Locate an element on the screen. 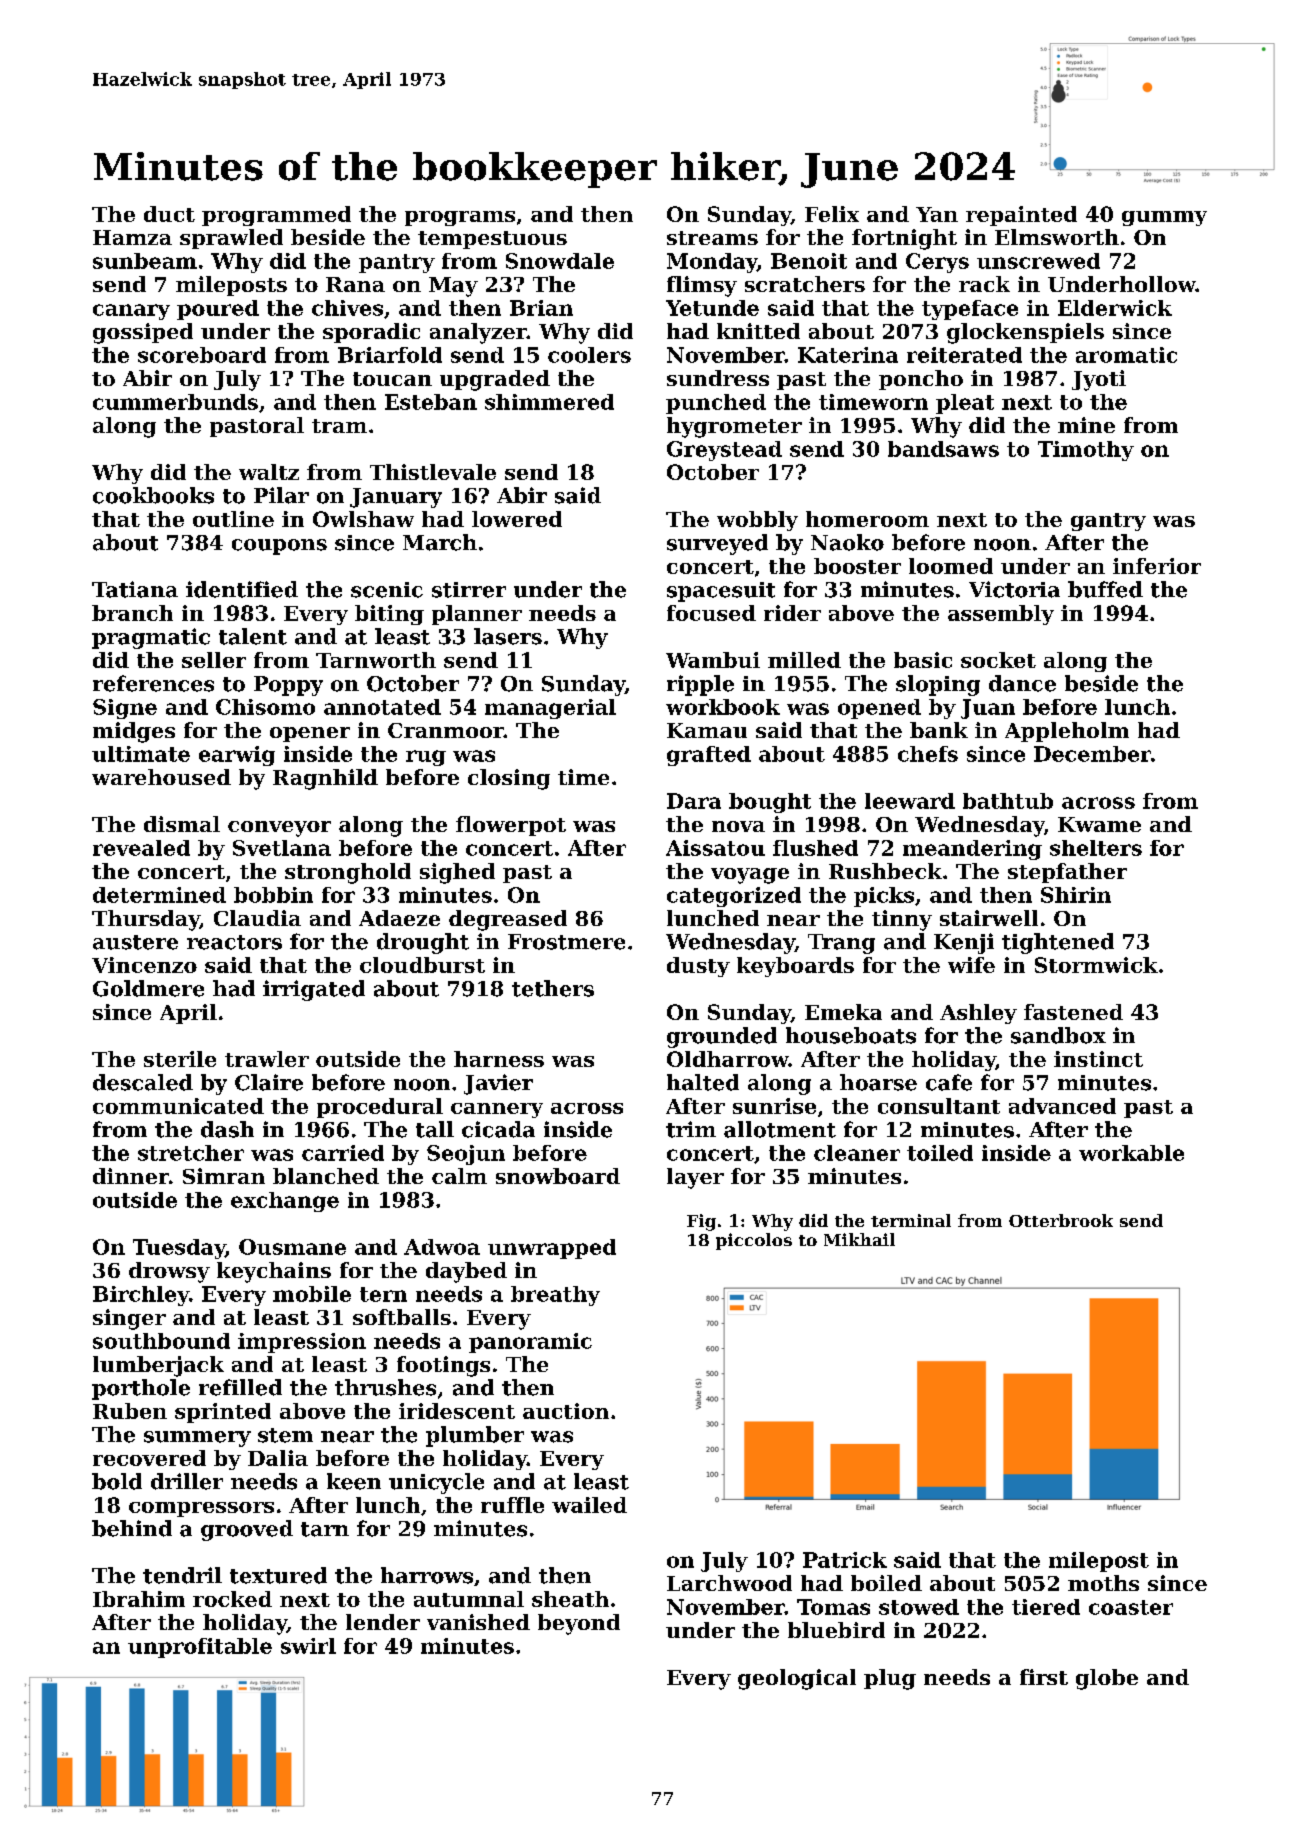 Image resolution: width=1301 pixels, height=1841 pixels. geological is located at coordinates (797, 1679).
